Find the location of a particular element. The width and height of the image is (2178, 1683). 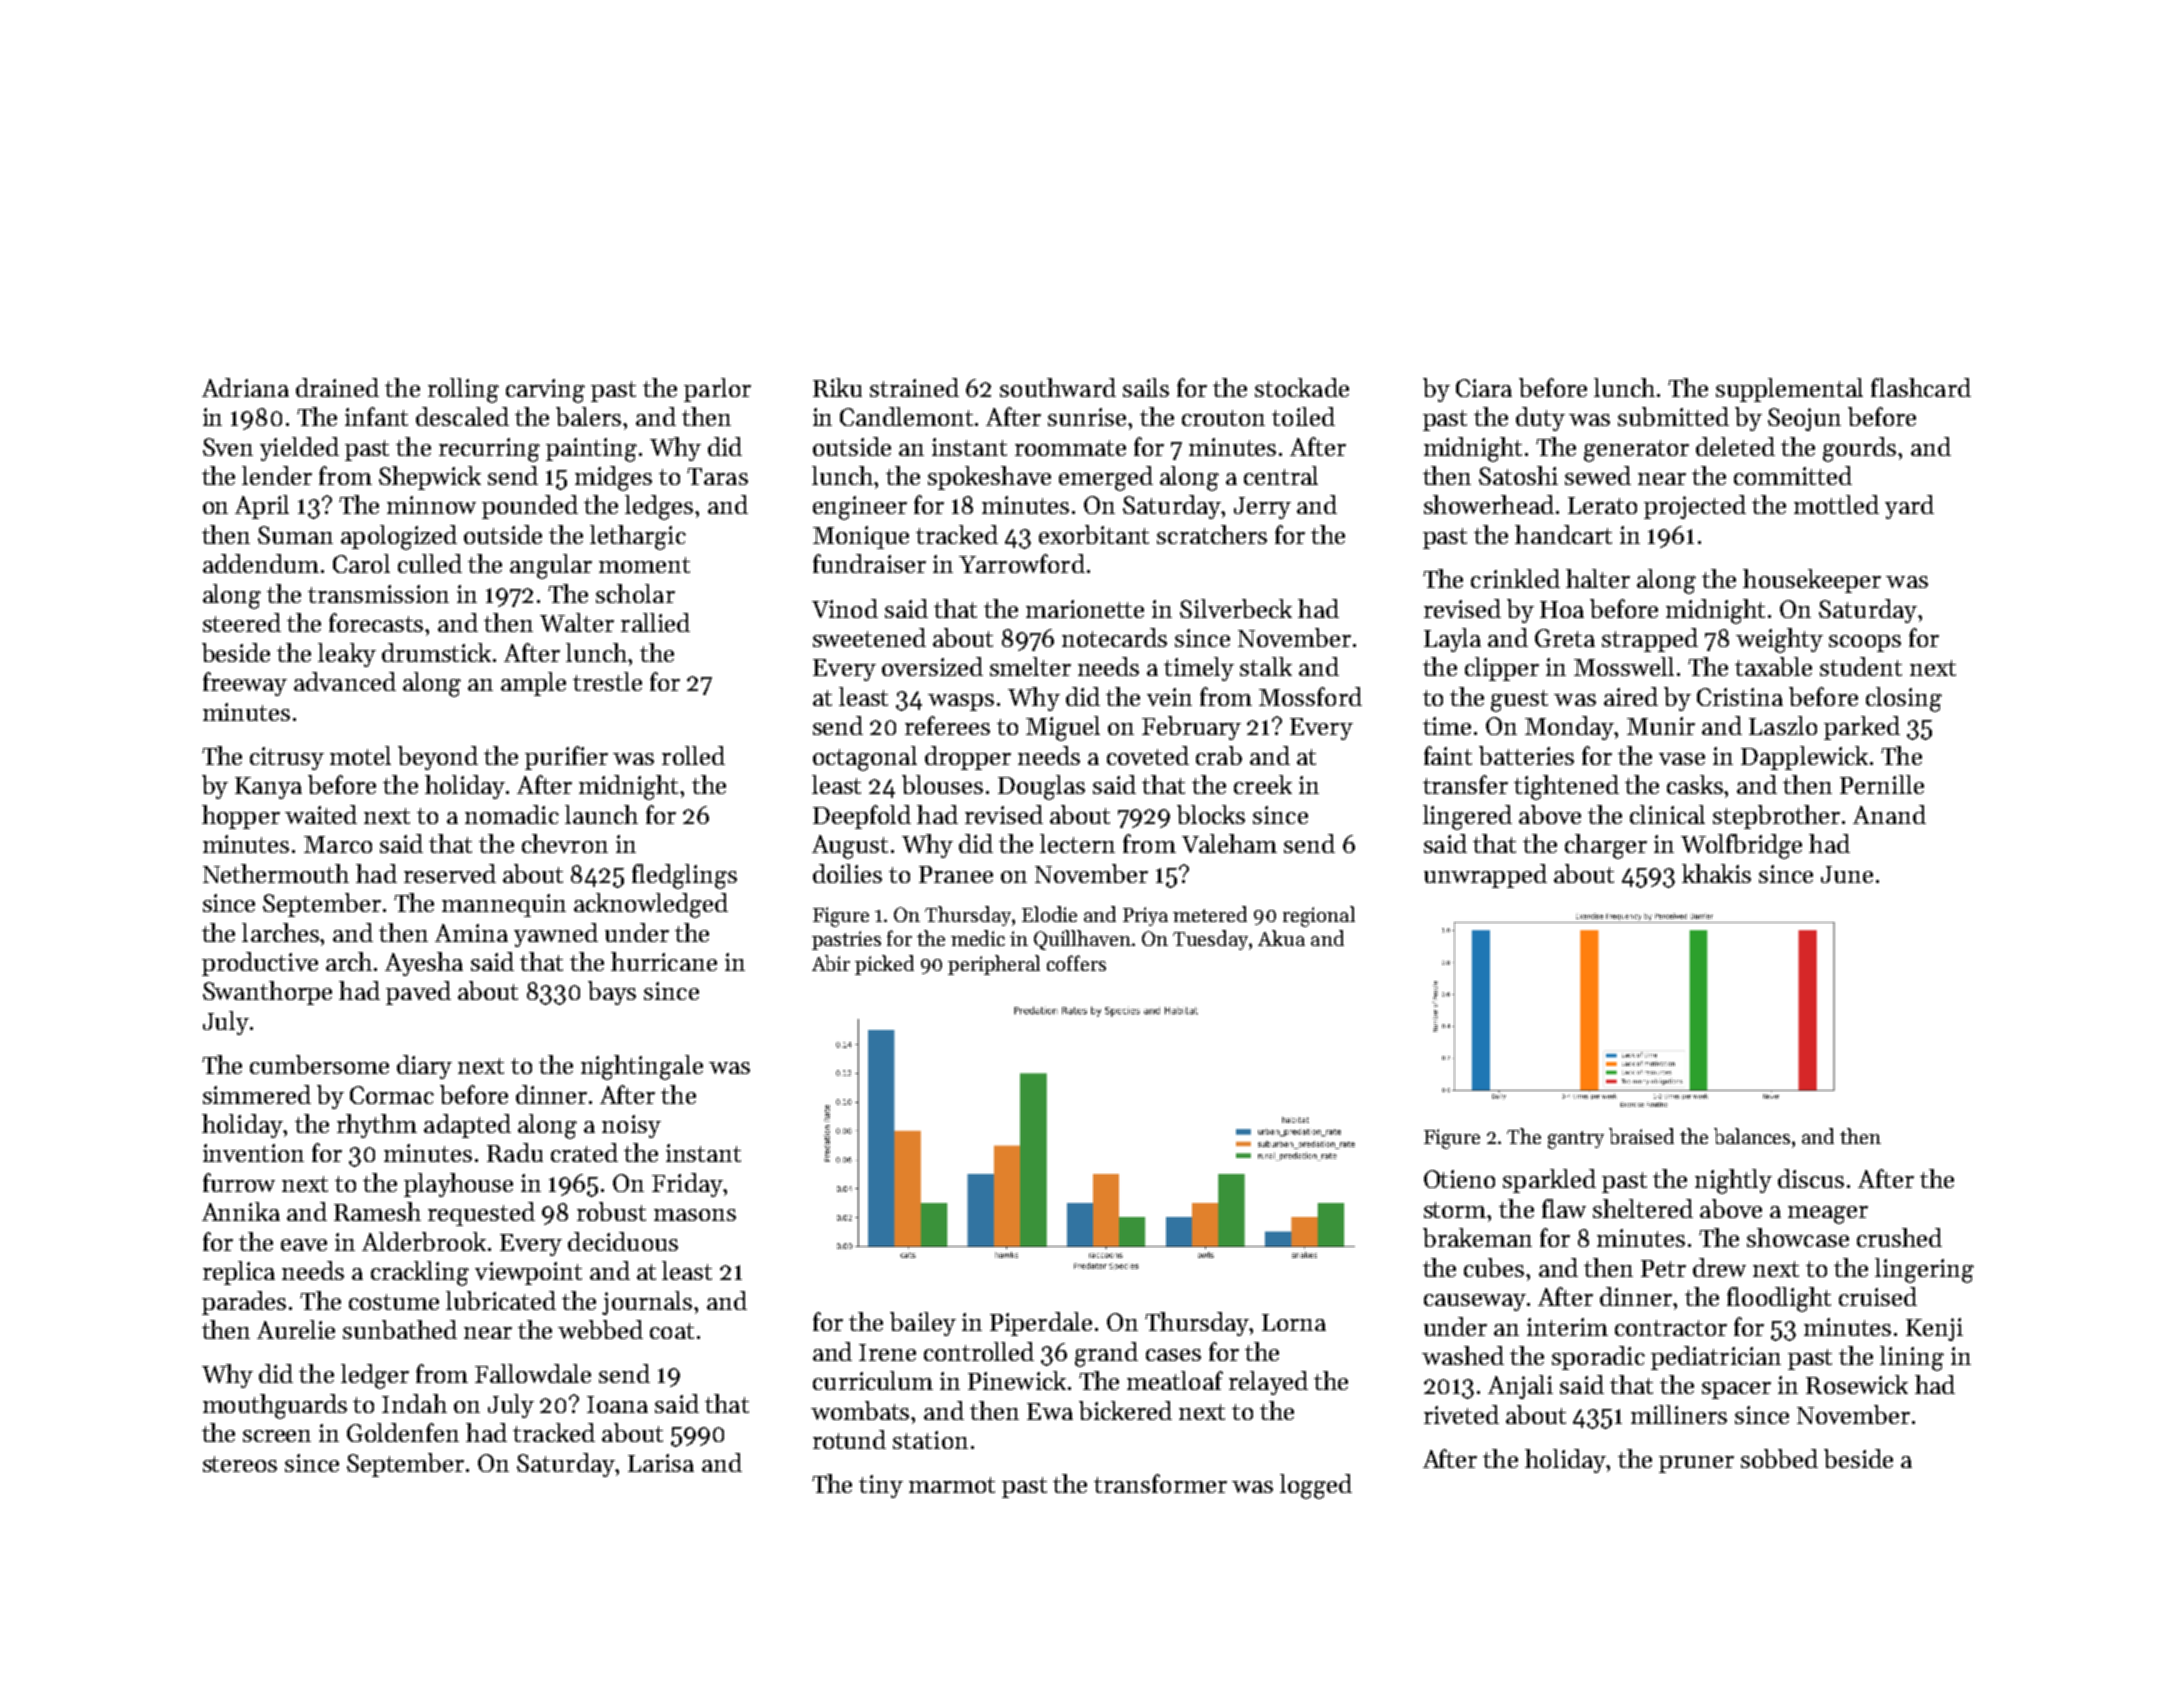

picked is located at coordinates (884, 965).
